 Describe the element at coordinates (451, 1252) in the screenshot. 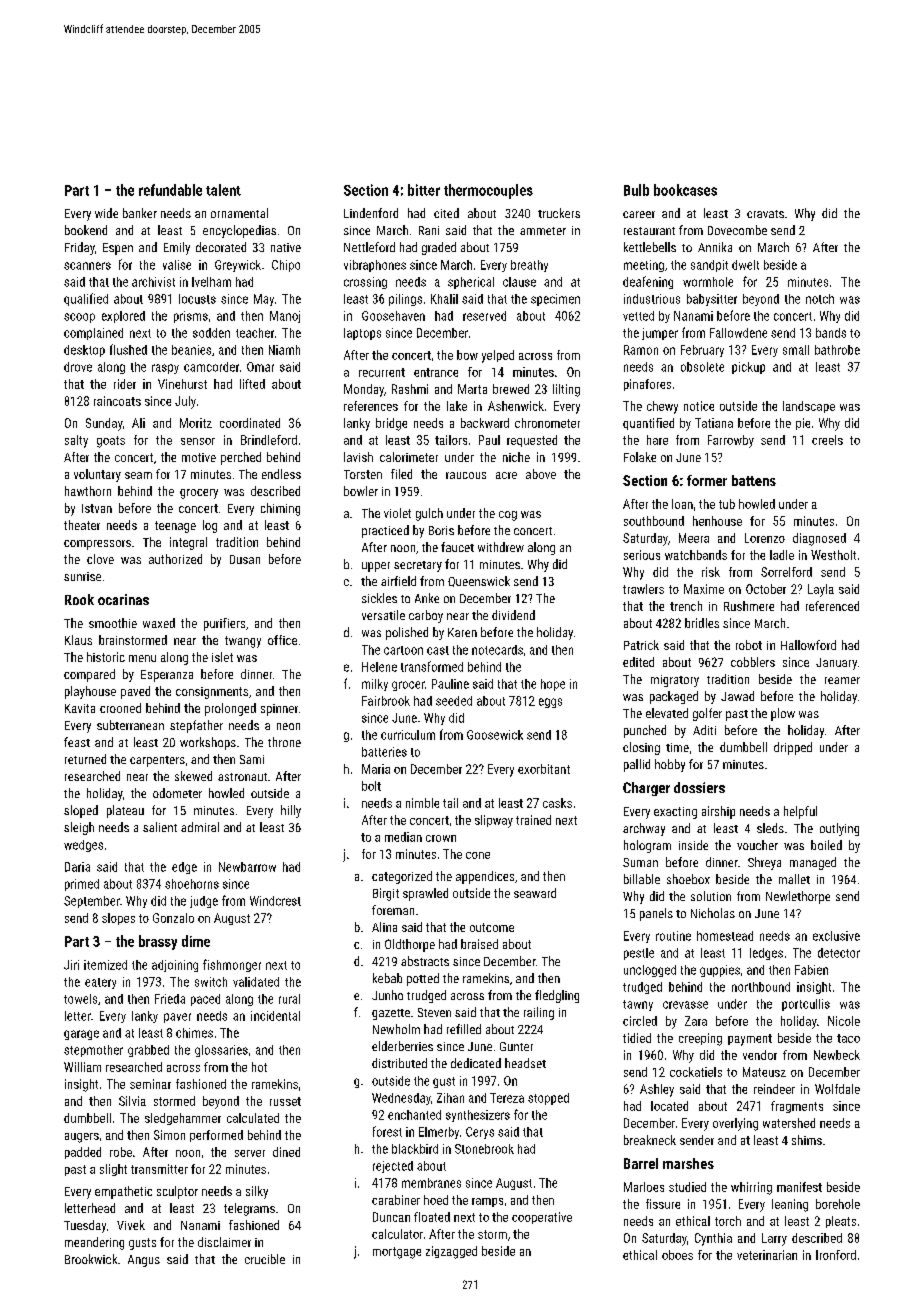

I see `zigzagged` at that location.
